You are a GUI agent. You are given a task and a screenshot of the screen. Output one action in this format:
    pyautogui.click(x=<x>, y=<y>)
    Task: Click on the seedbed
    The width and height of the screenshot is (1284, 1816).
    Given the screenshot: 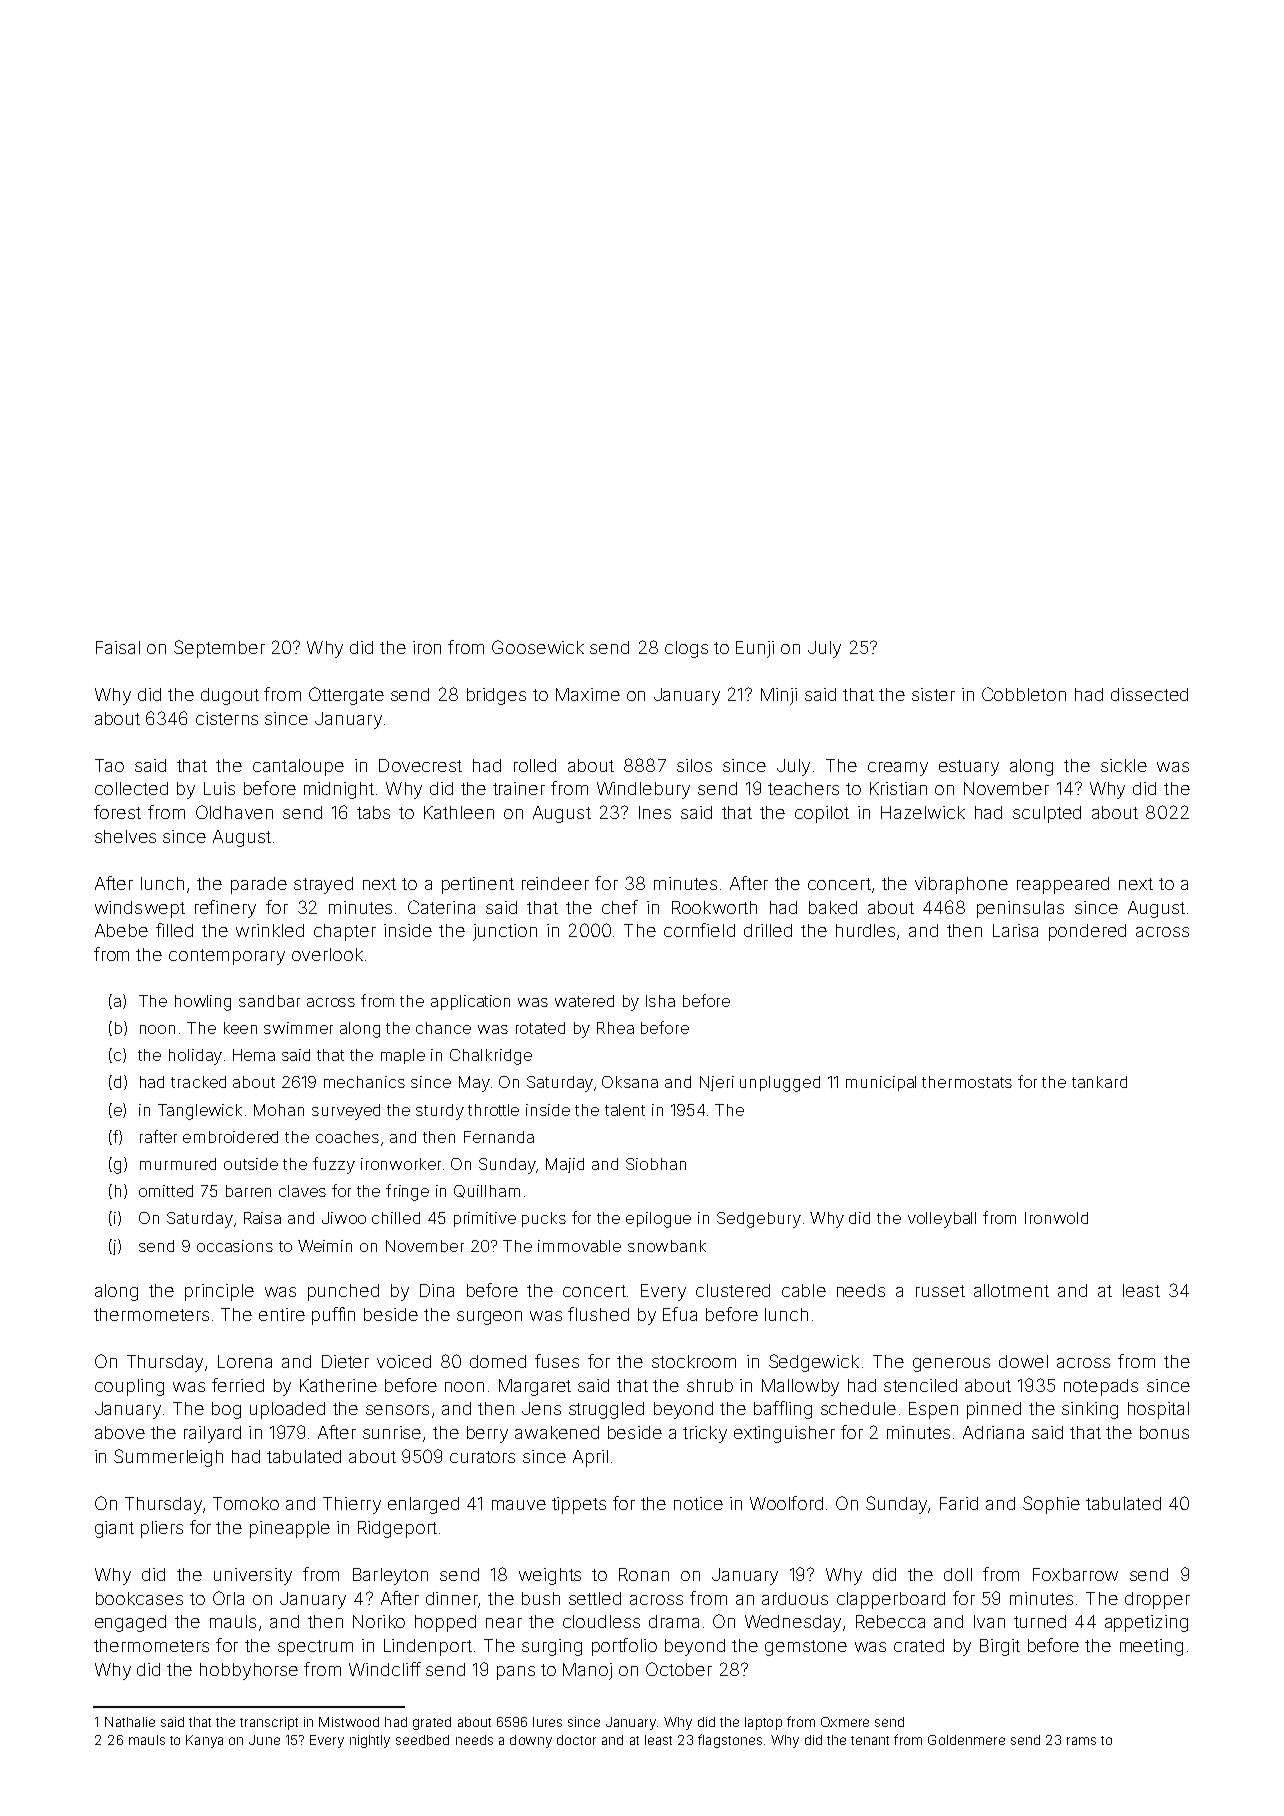 What is the action you would take?
    pyautogui.click(x=422, y=1740)
